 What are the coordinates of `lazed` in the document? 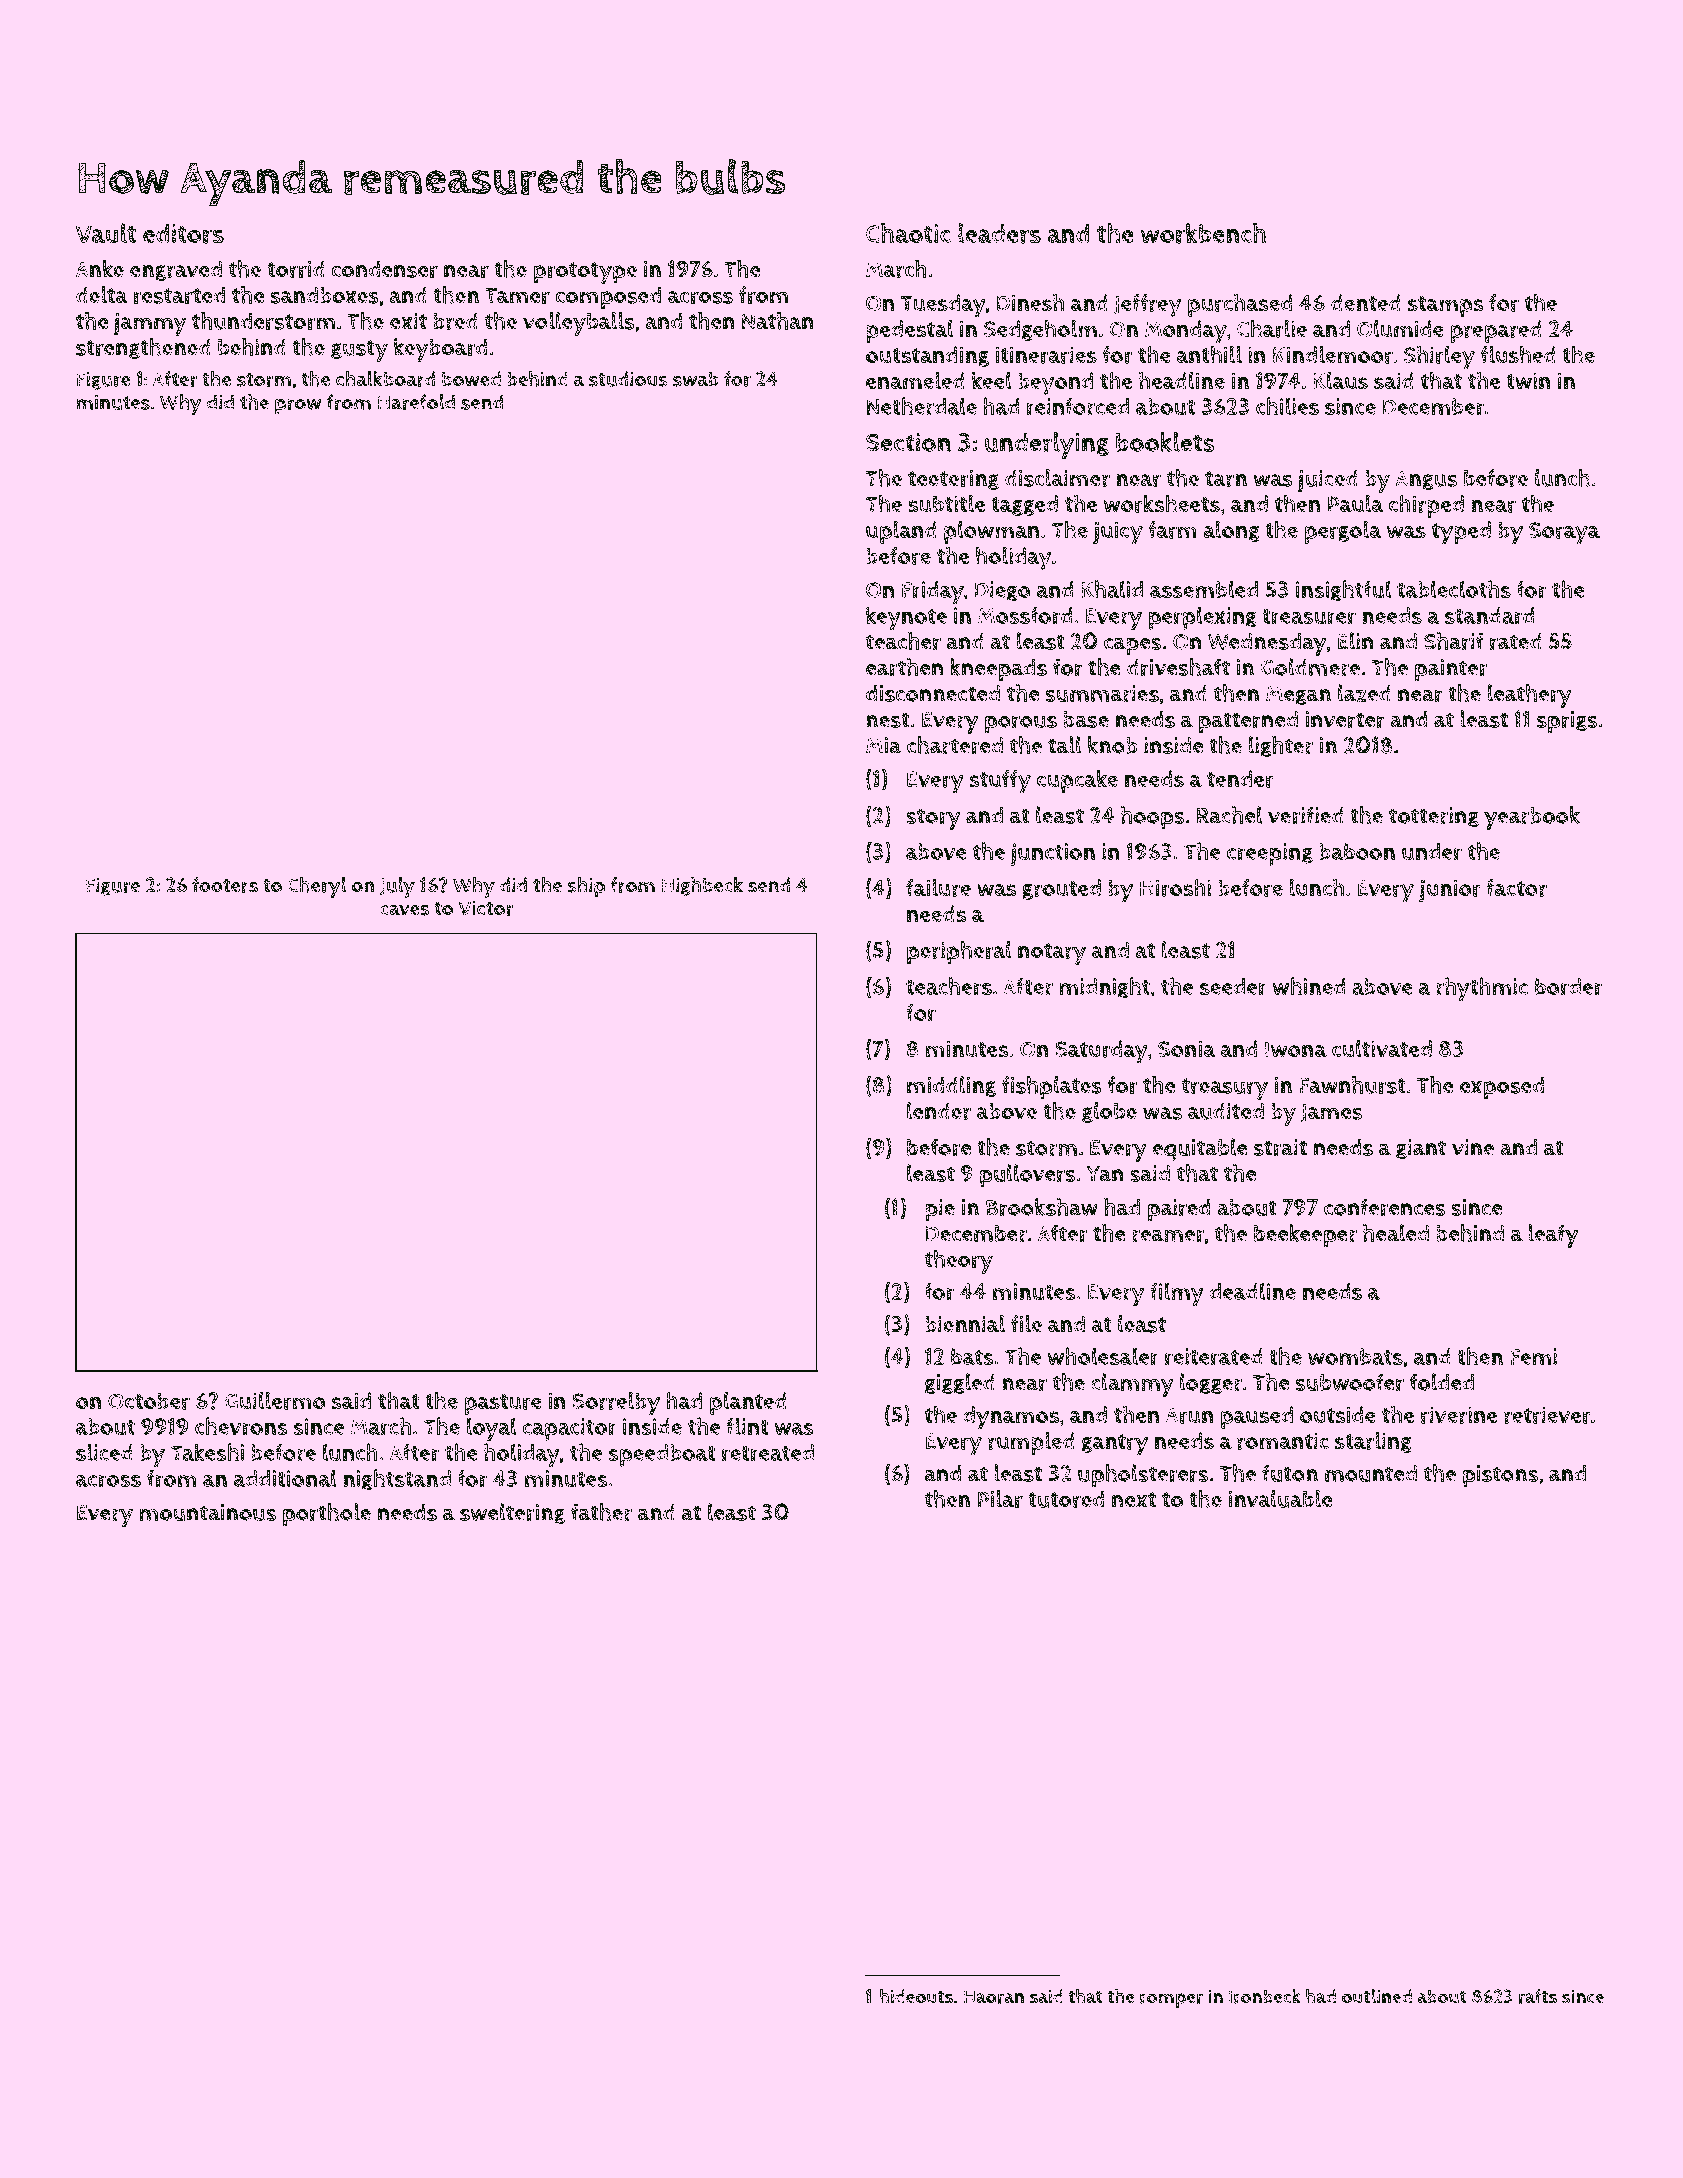 It's located at (1364, 693).
